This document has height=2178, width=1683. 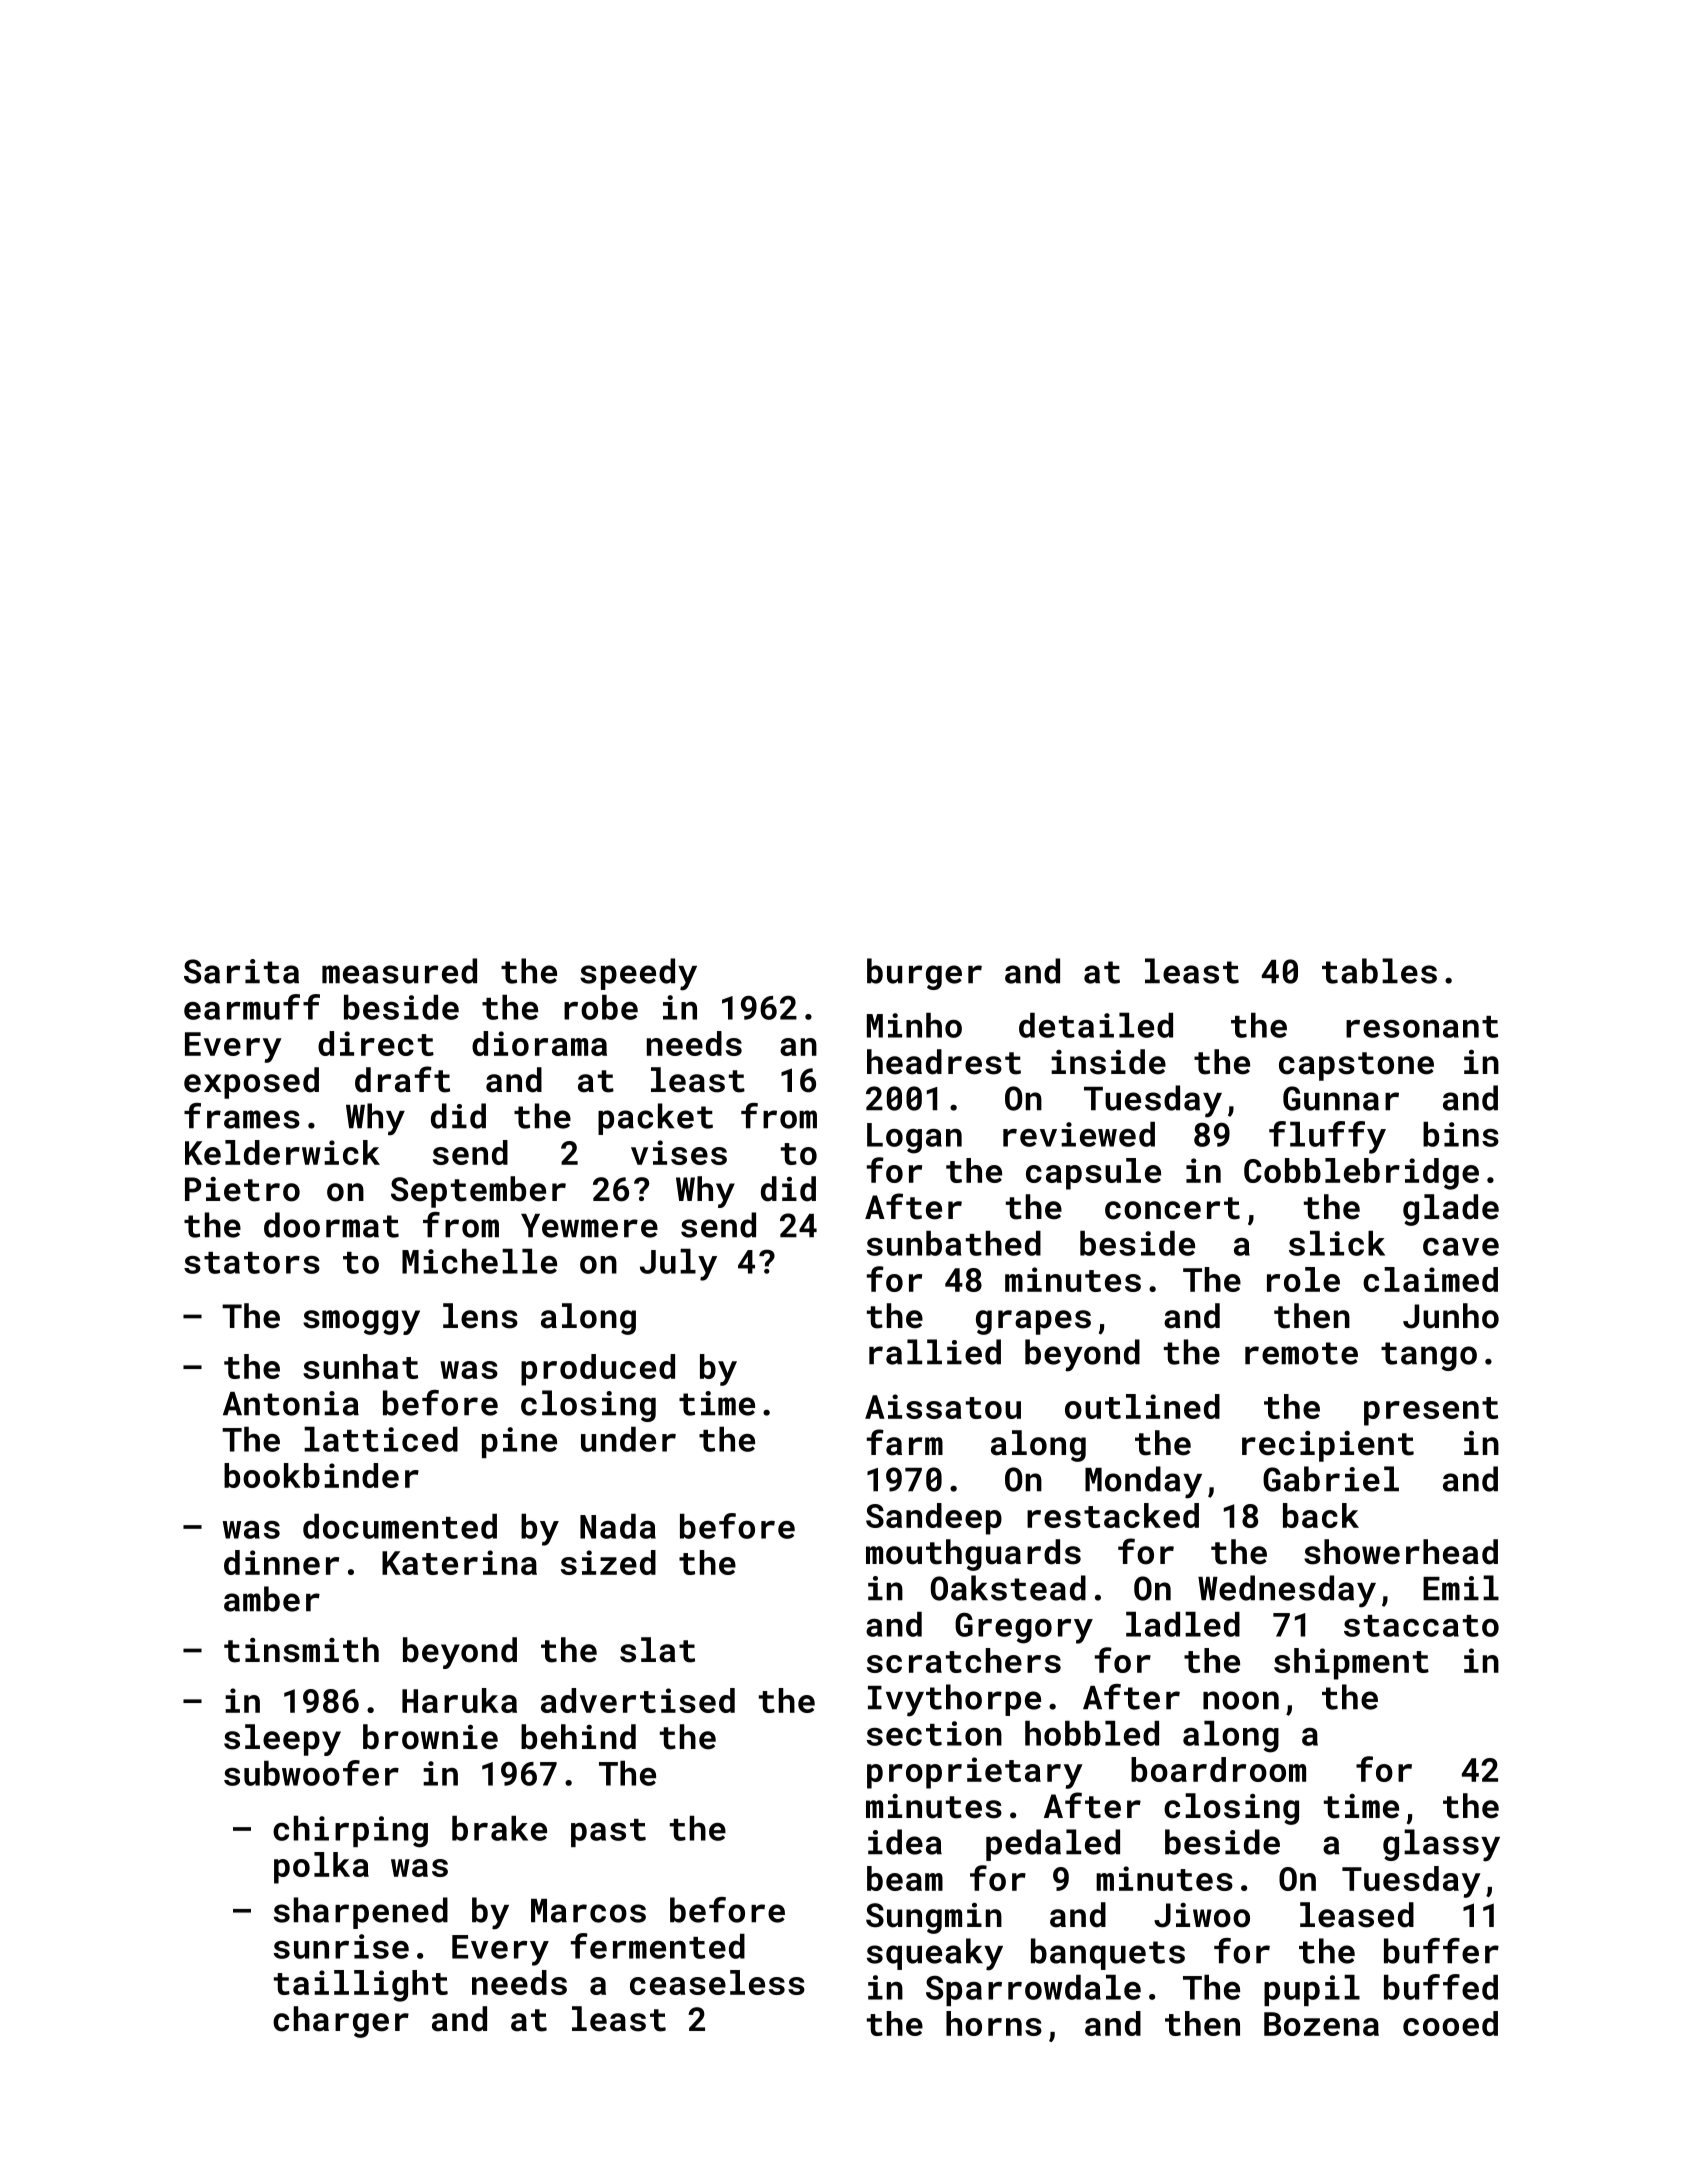 What do you see at coordinates (459, 1562) in the document?
I see `Katerina` at bounding box center [459, 1562].
